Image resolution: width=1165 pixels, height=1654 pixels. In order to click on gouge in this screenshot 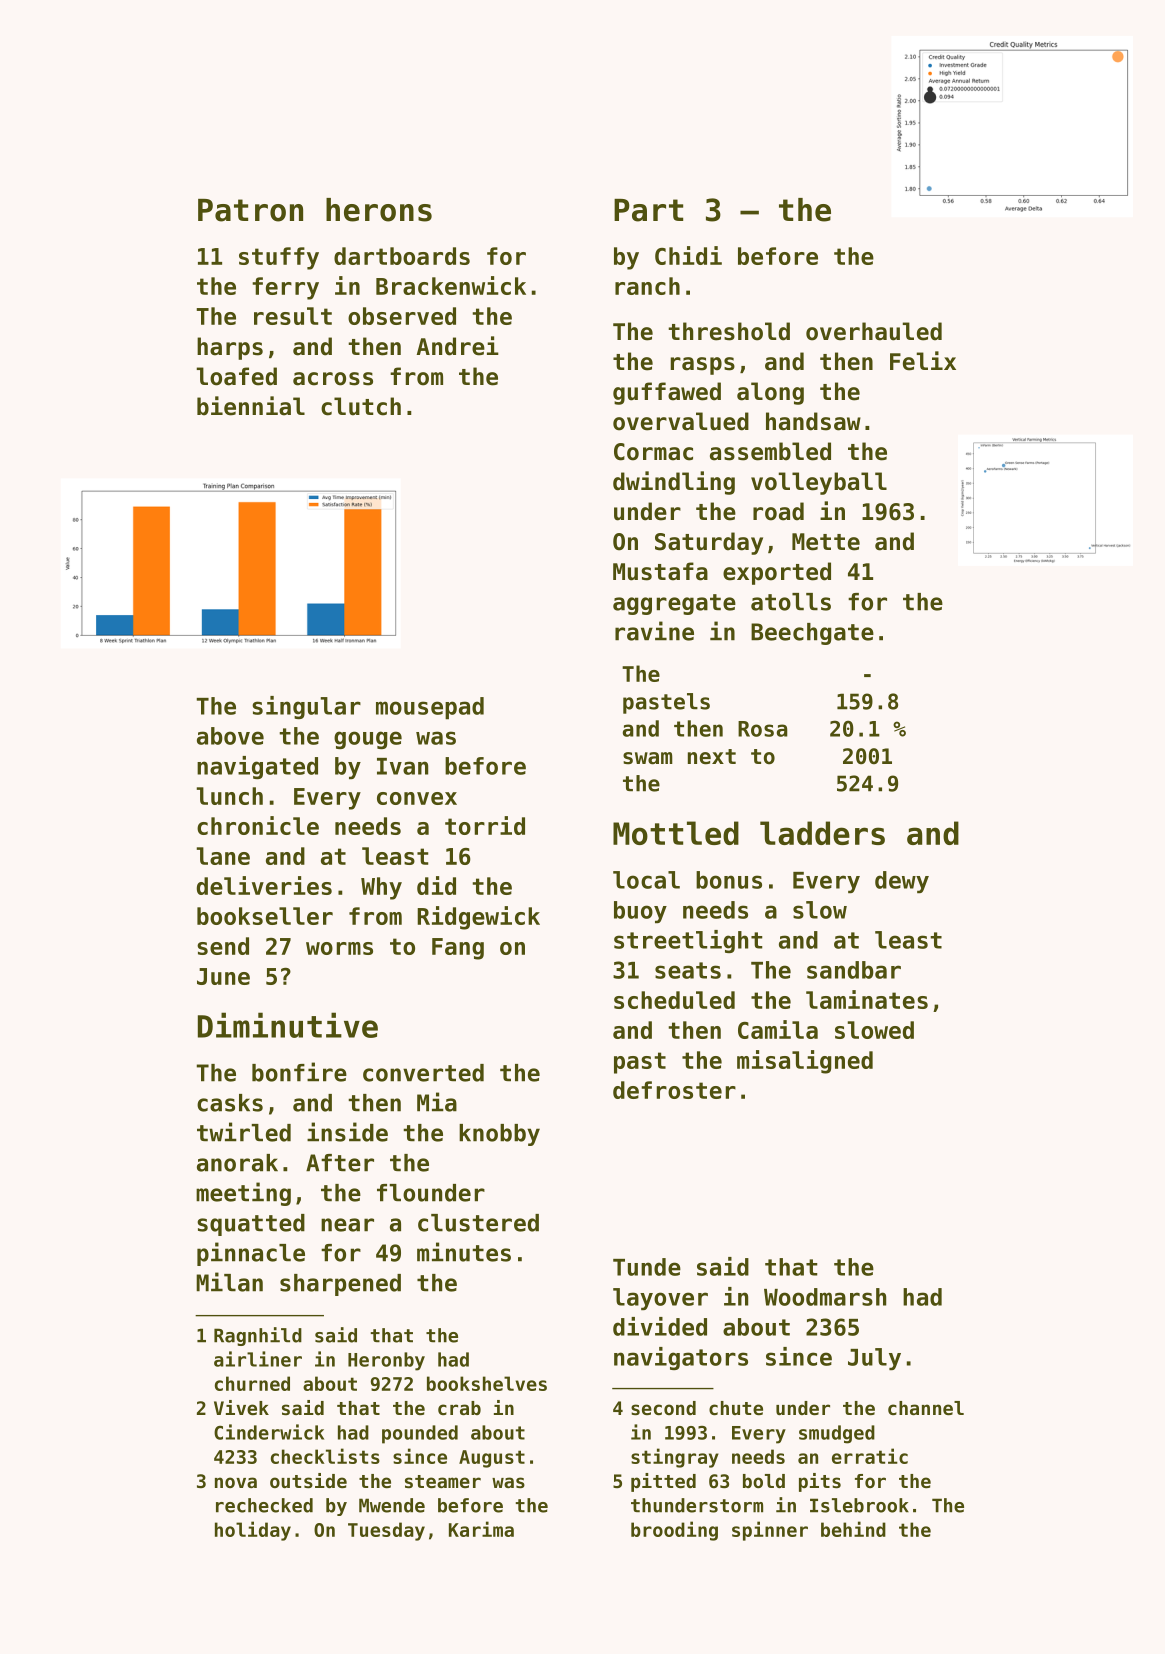, I will do `click(368, 740)`.
